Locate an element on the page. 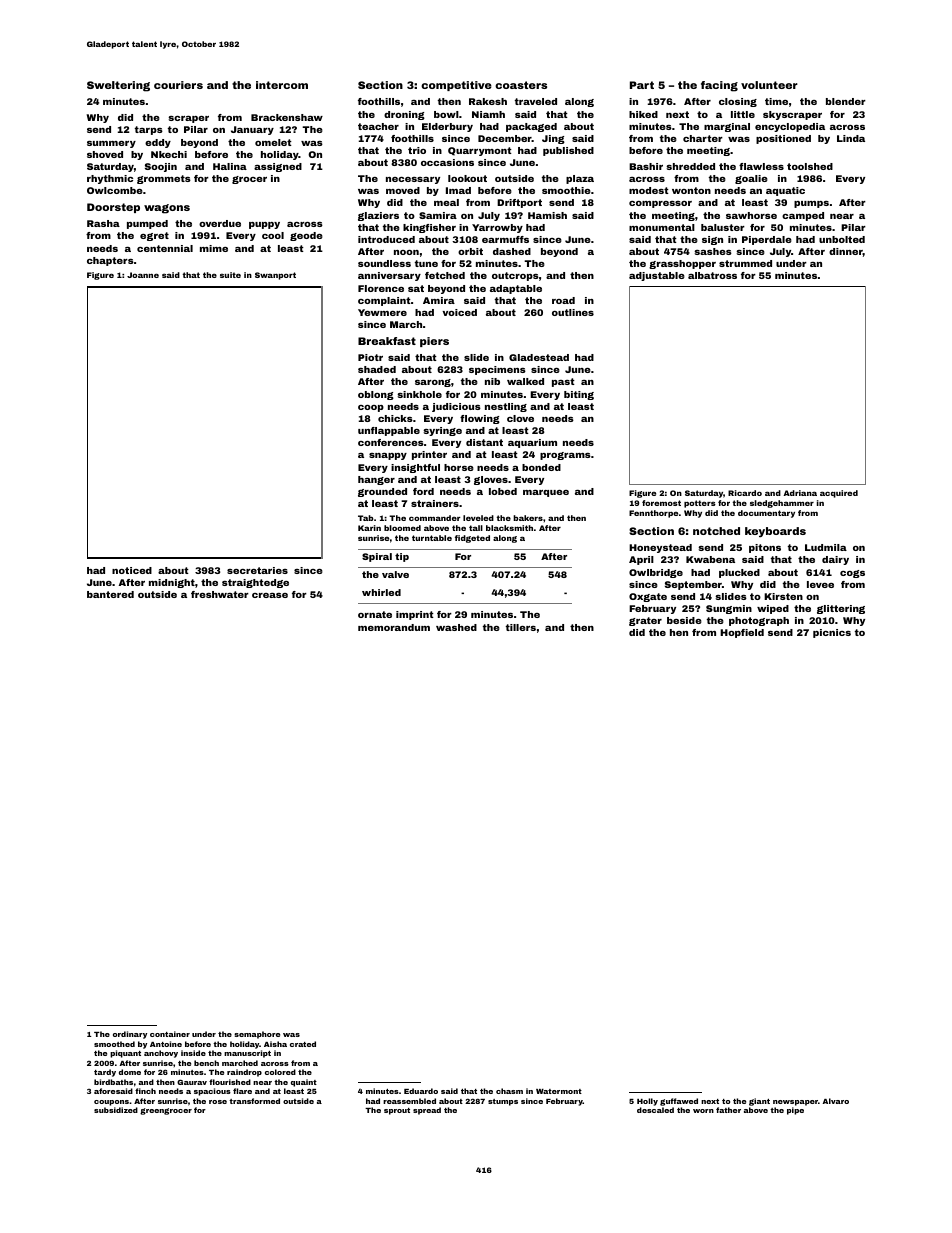 The width and height of the image is (952, 1233). transformed is located at coordinates (254, 1101).
